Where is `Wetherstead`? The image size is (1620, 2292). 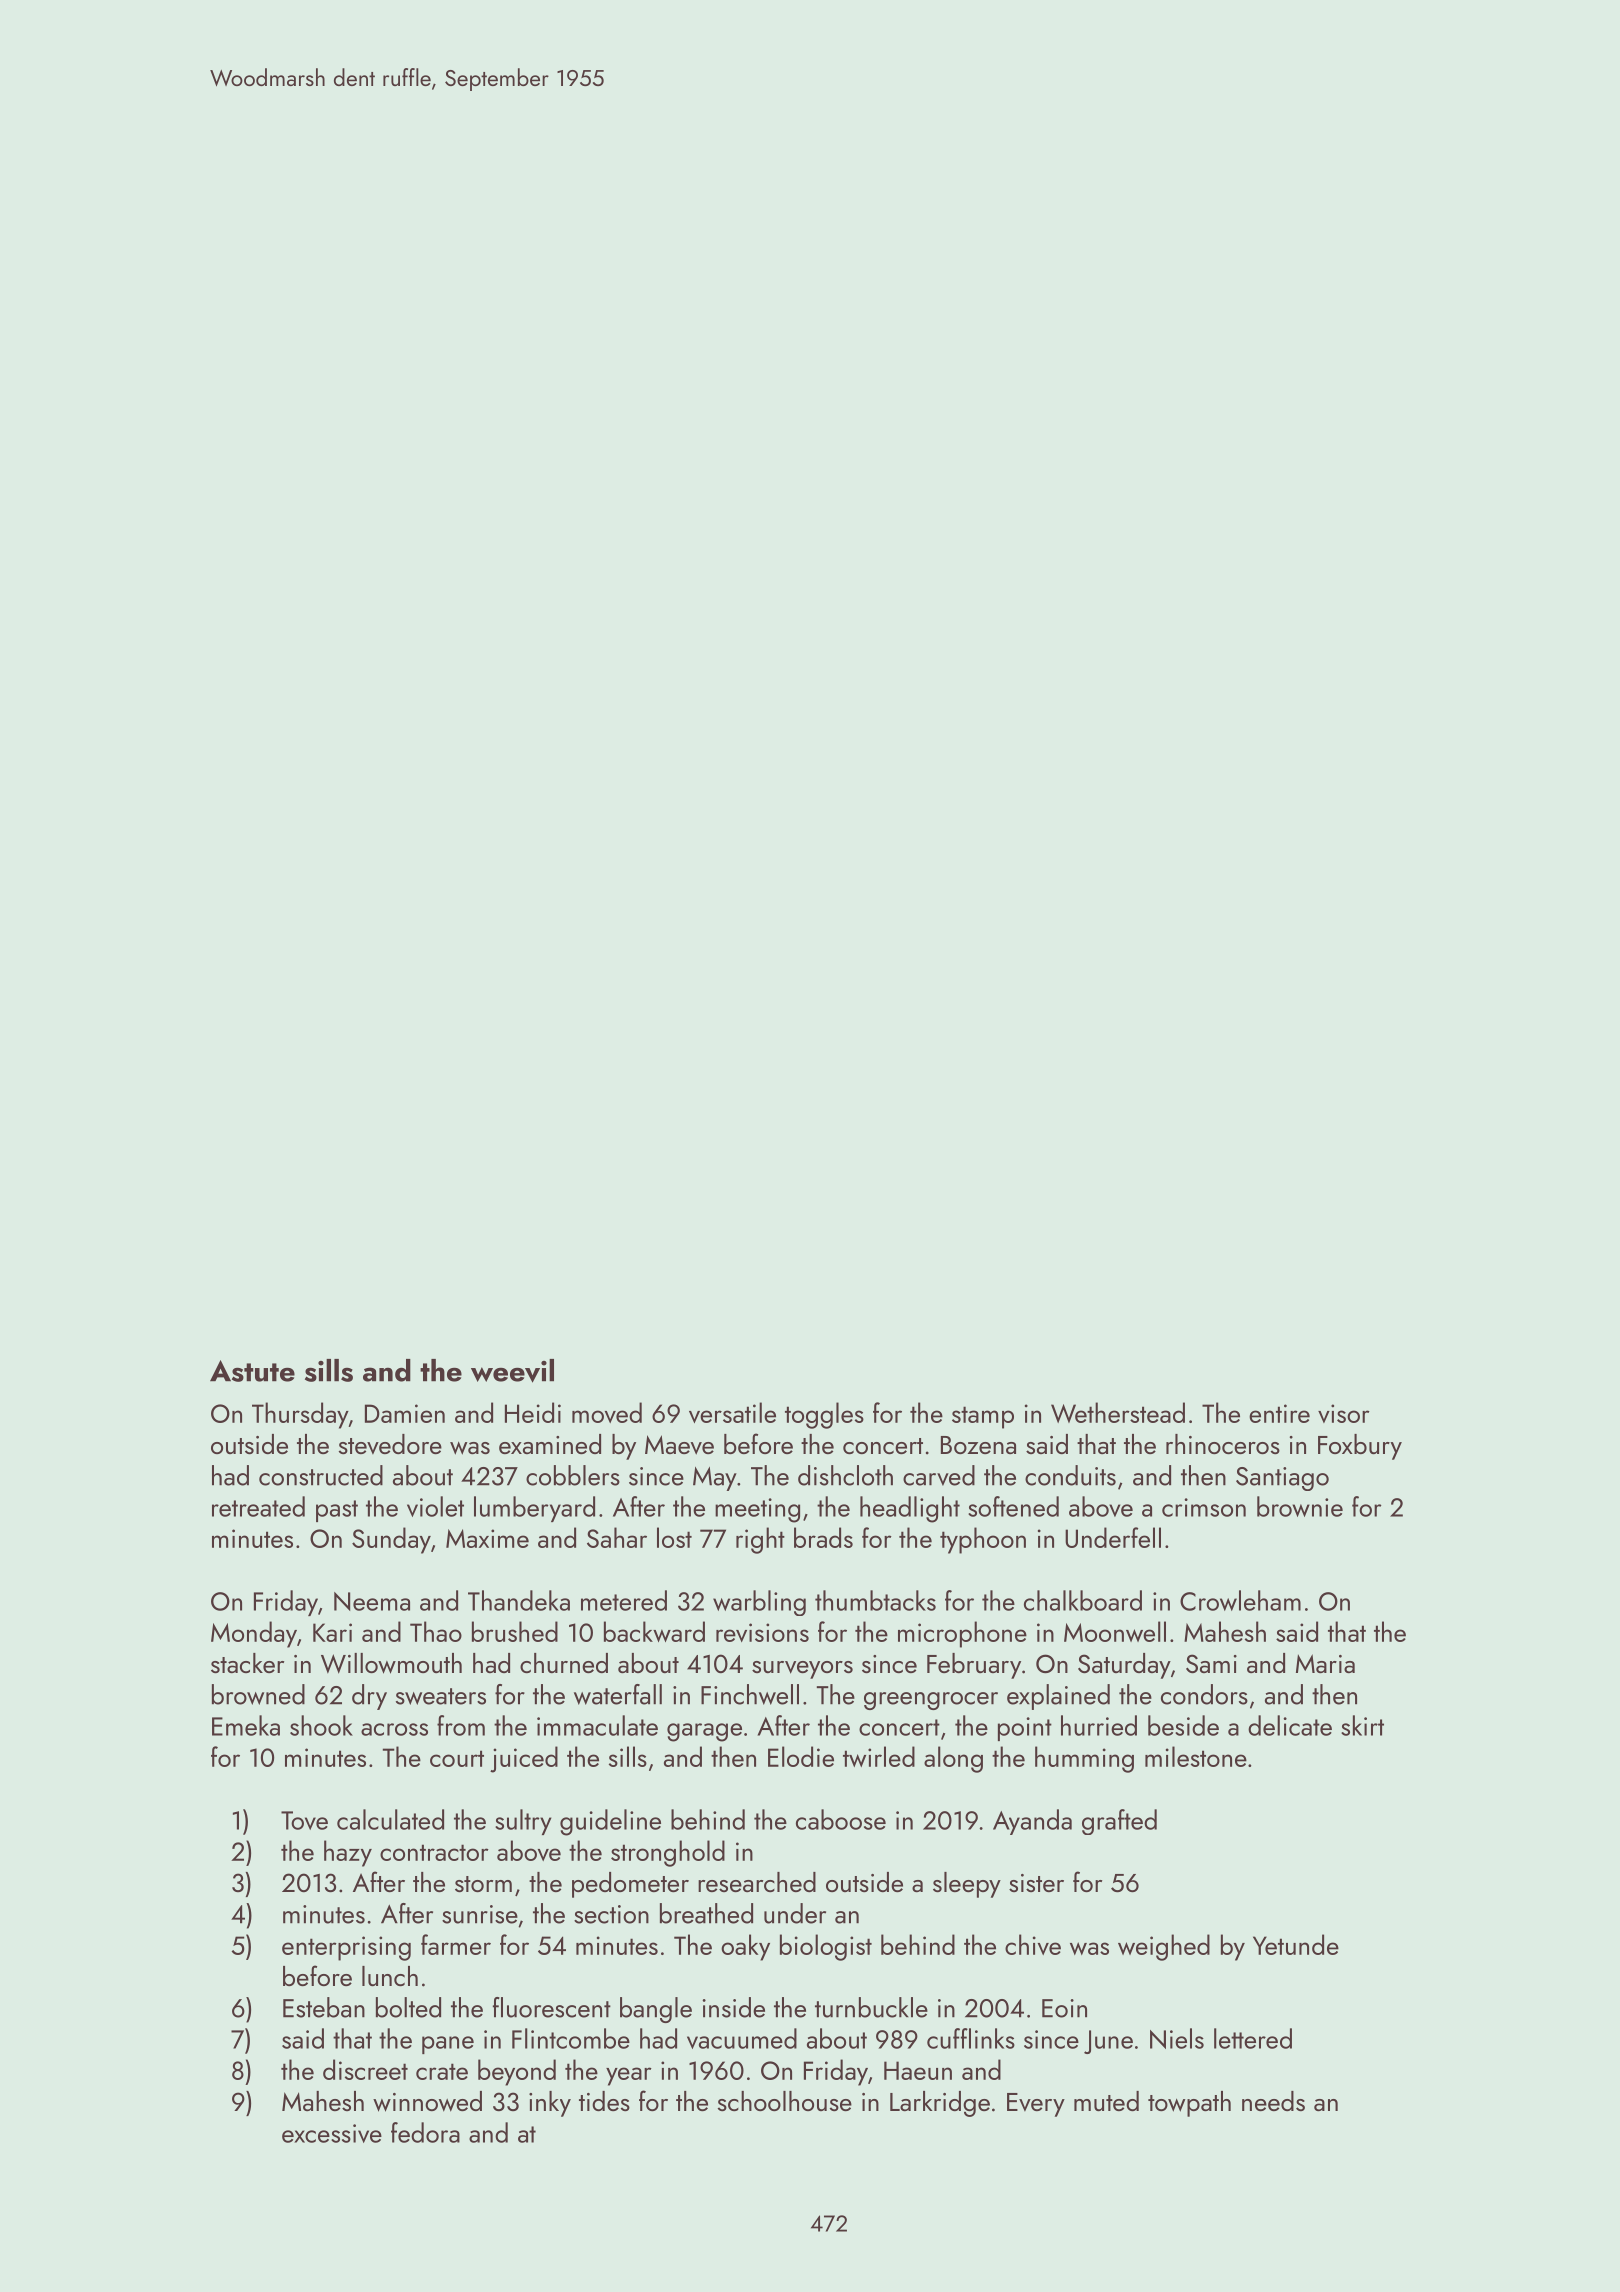
Wetherstead is located at coordinates (1118, 1412).
